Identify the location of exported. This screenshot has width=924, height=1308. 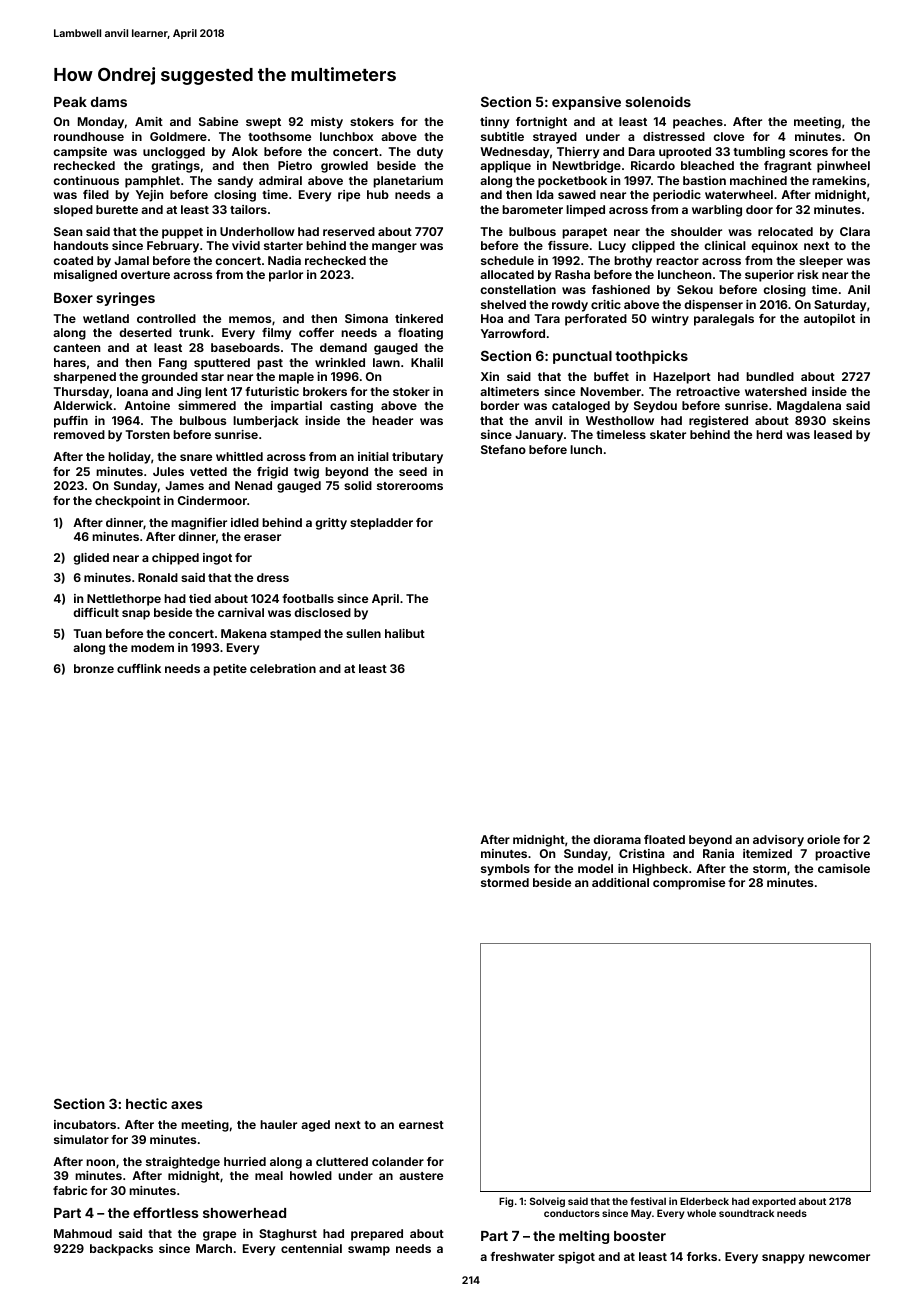
(774, 1202).
